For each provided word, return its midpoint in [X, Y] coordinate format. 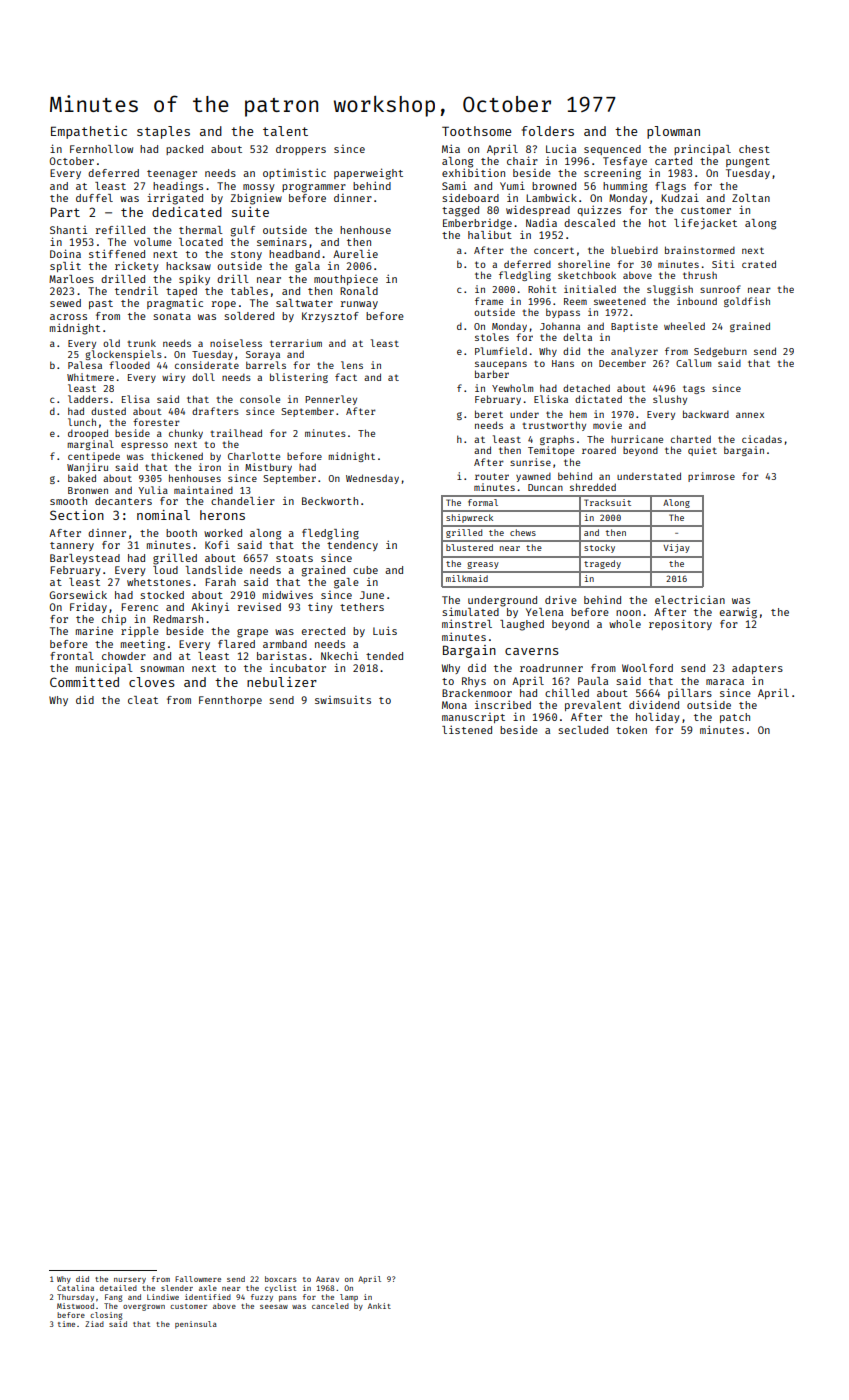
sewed [65, 303]
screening [612, 174]
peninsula [196, 1325]
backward [706, 414]
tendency [352, 546]
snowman [162, 669]
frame [489, 301]
